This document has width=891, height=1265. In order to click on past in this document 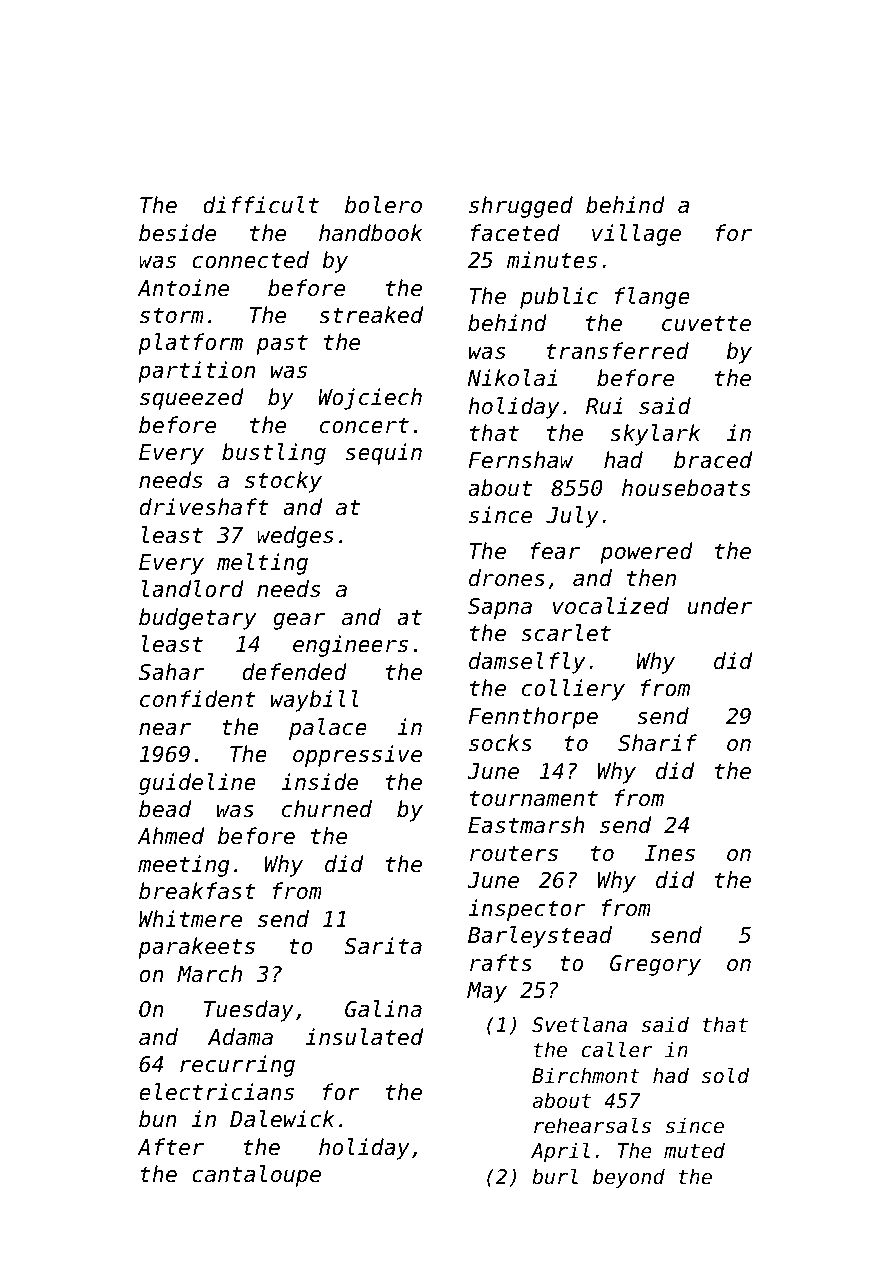, I will do `click(282, 344)`.
